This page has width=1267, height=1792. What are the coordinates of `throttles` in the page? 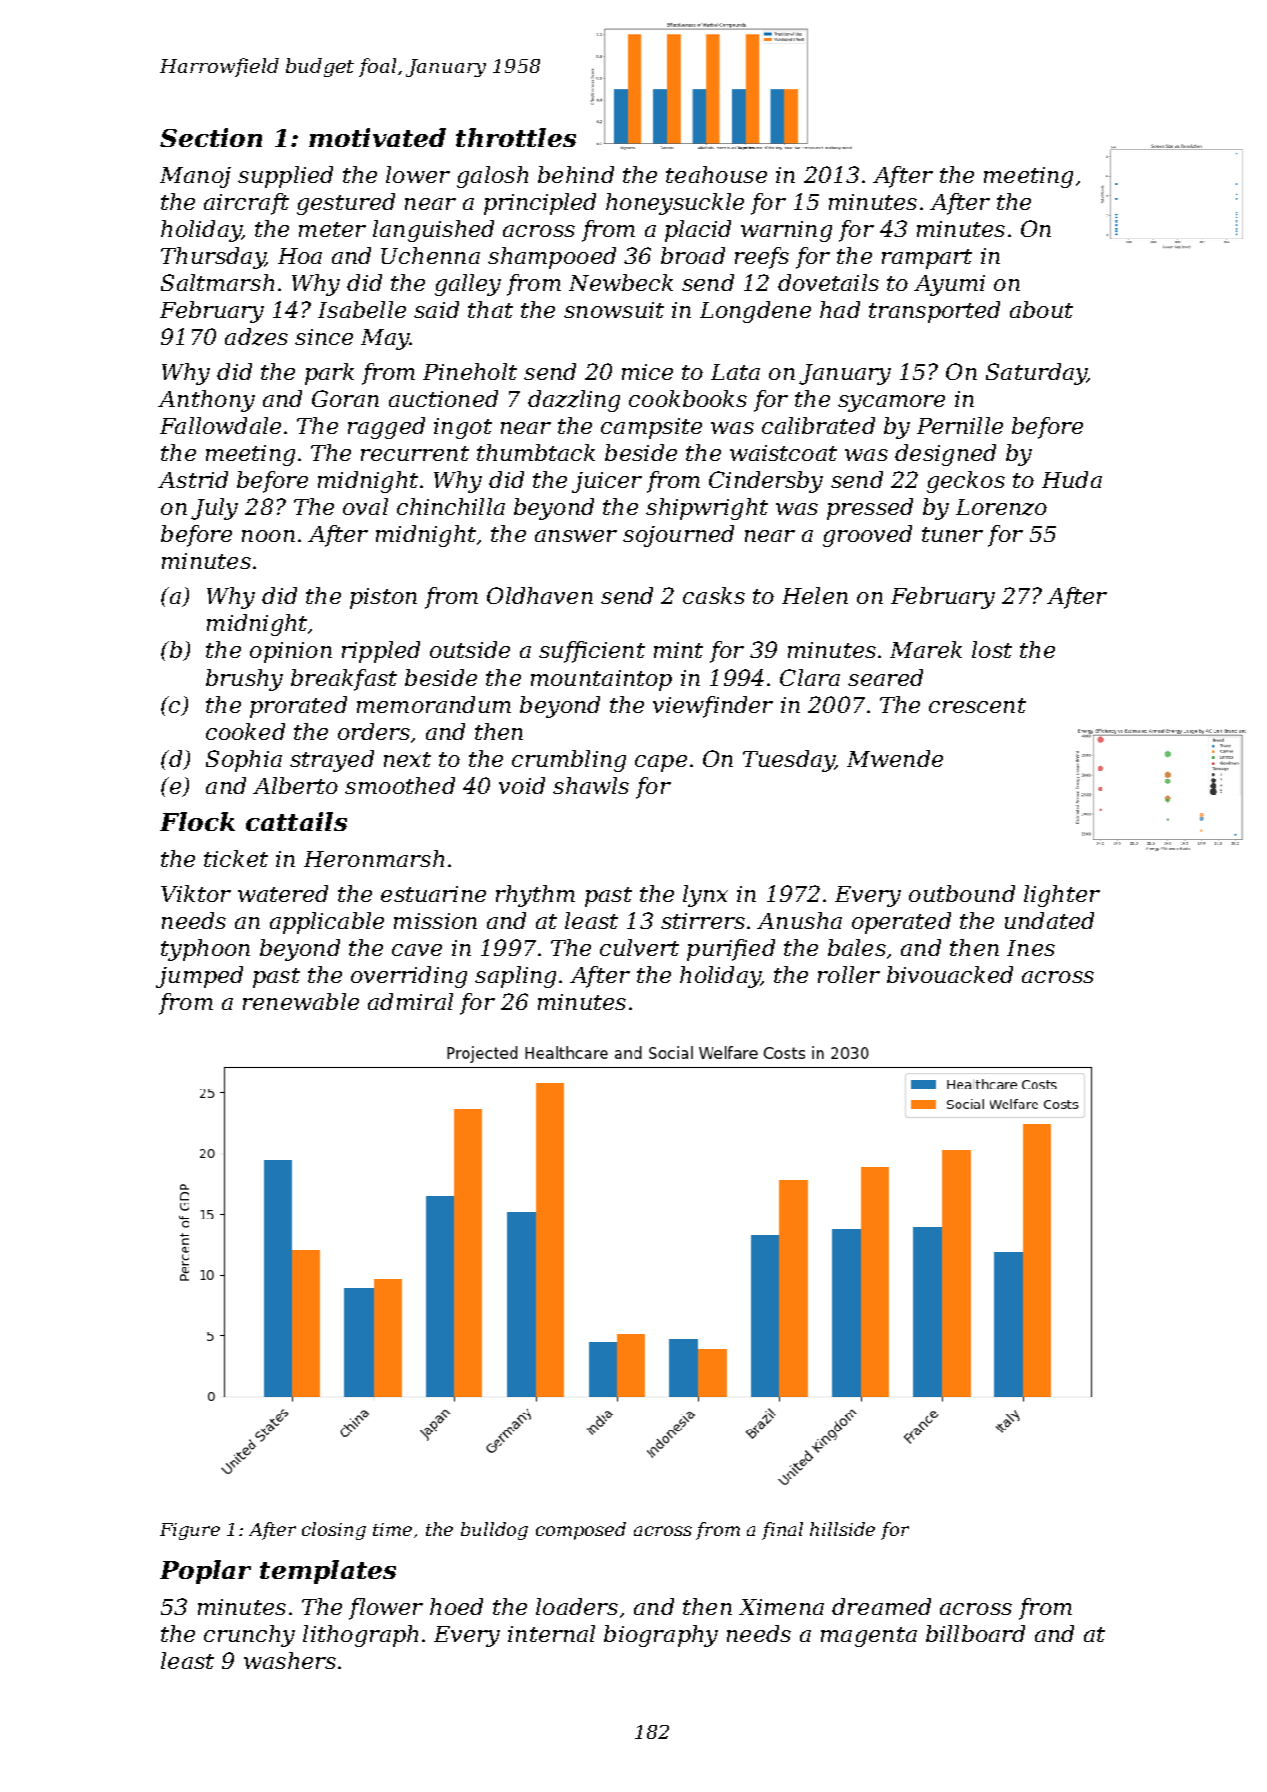 It's located at (516, 137).
